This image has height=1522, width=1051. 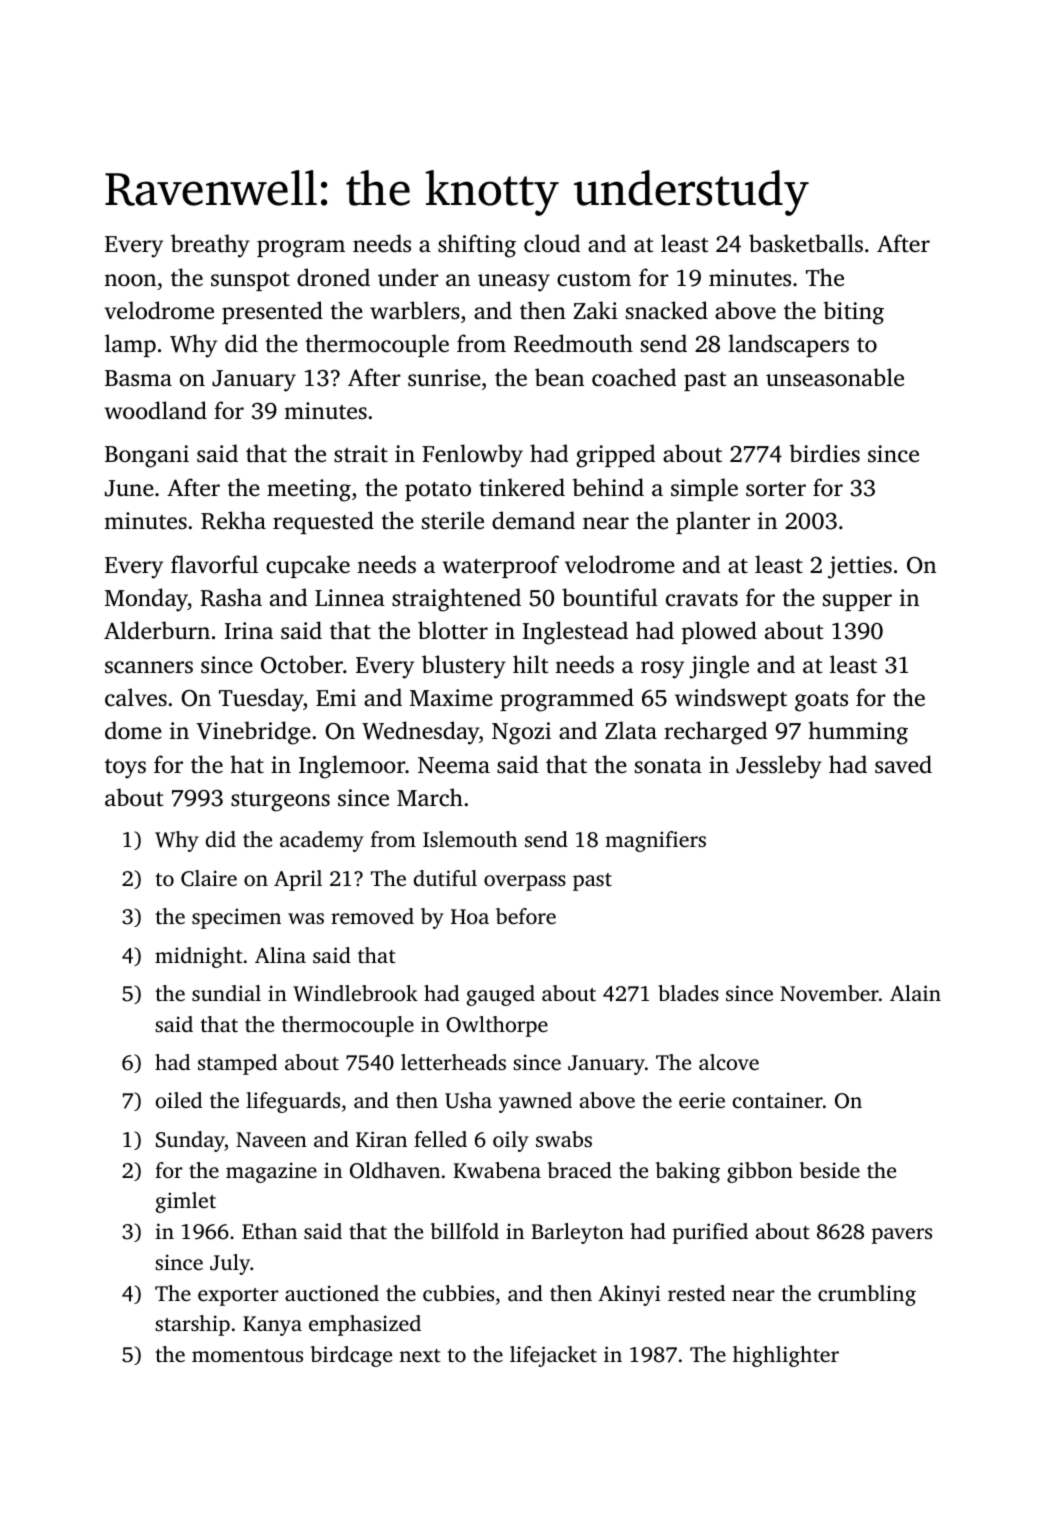 I want to click on Ngozi, so click(x=521, y=733).
